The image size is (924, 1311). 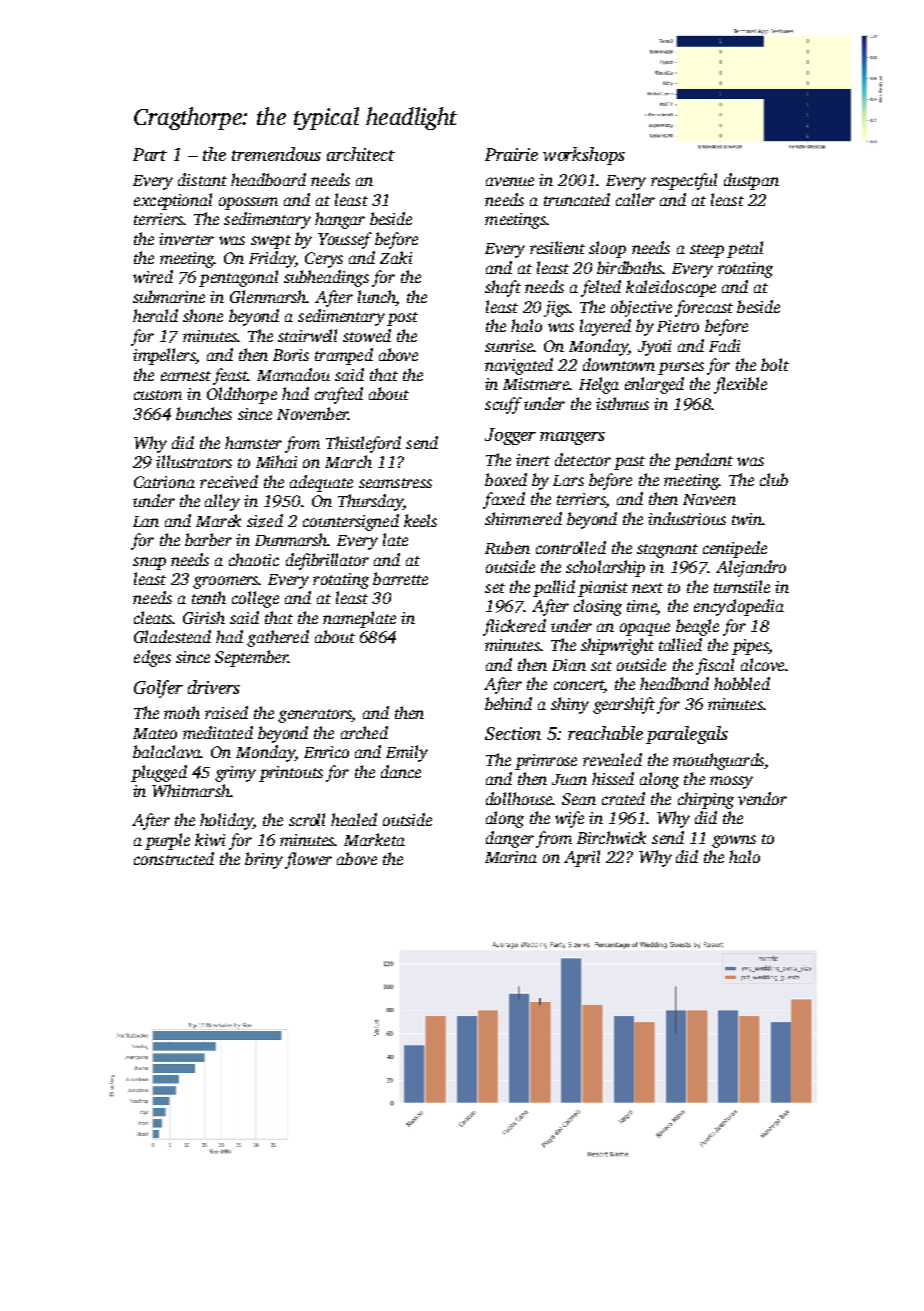 I want to click on seamstress, so click(x=395, y=483).
